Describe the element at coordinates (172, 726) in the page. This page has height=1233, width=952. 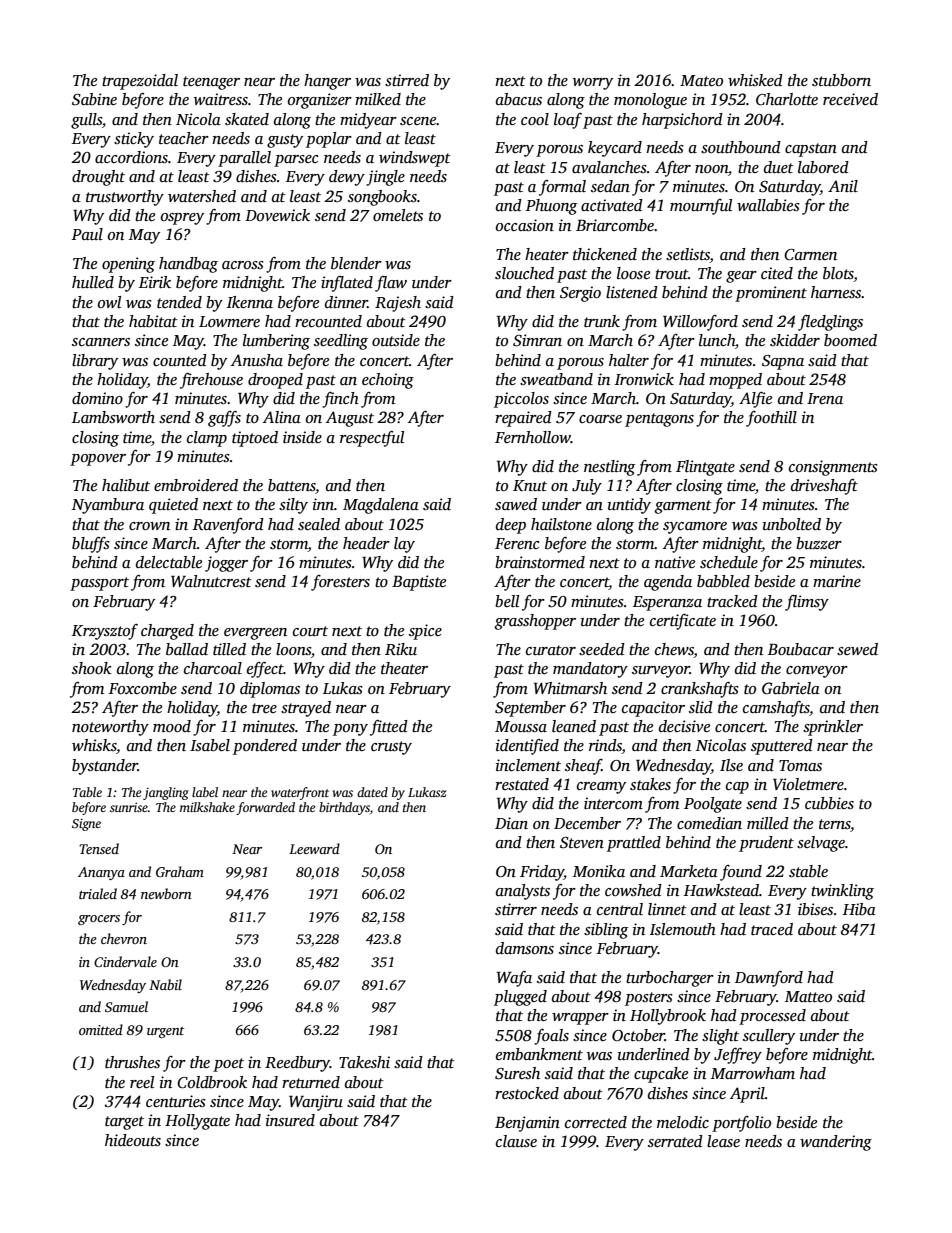
I see `mood` at that location.
